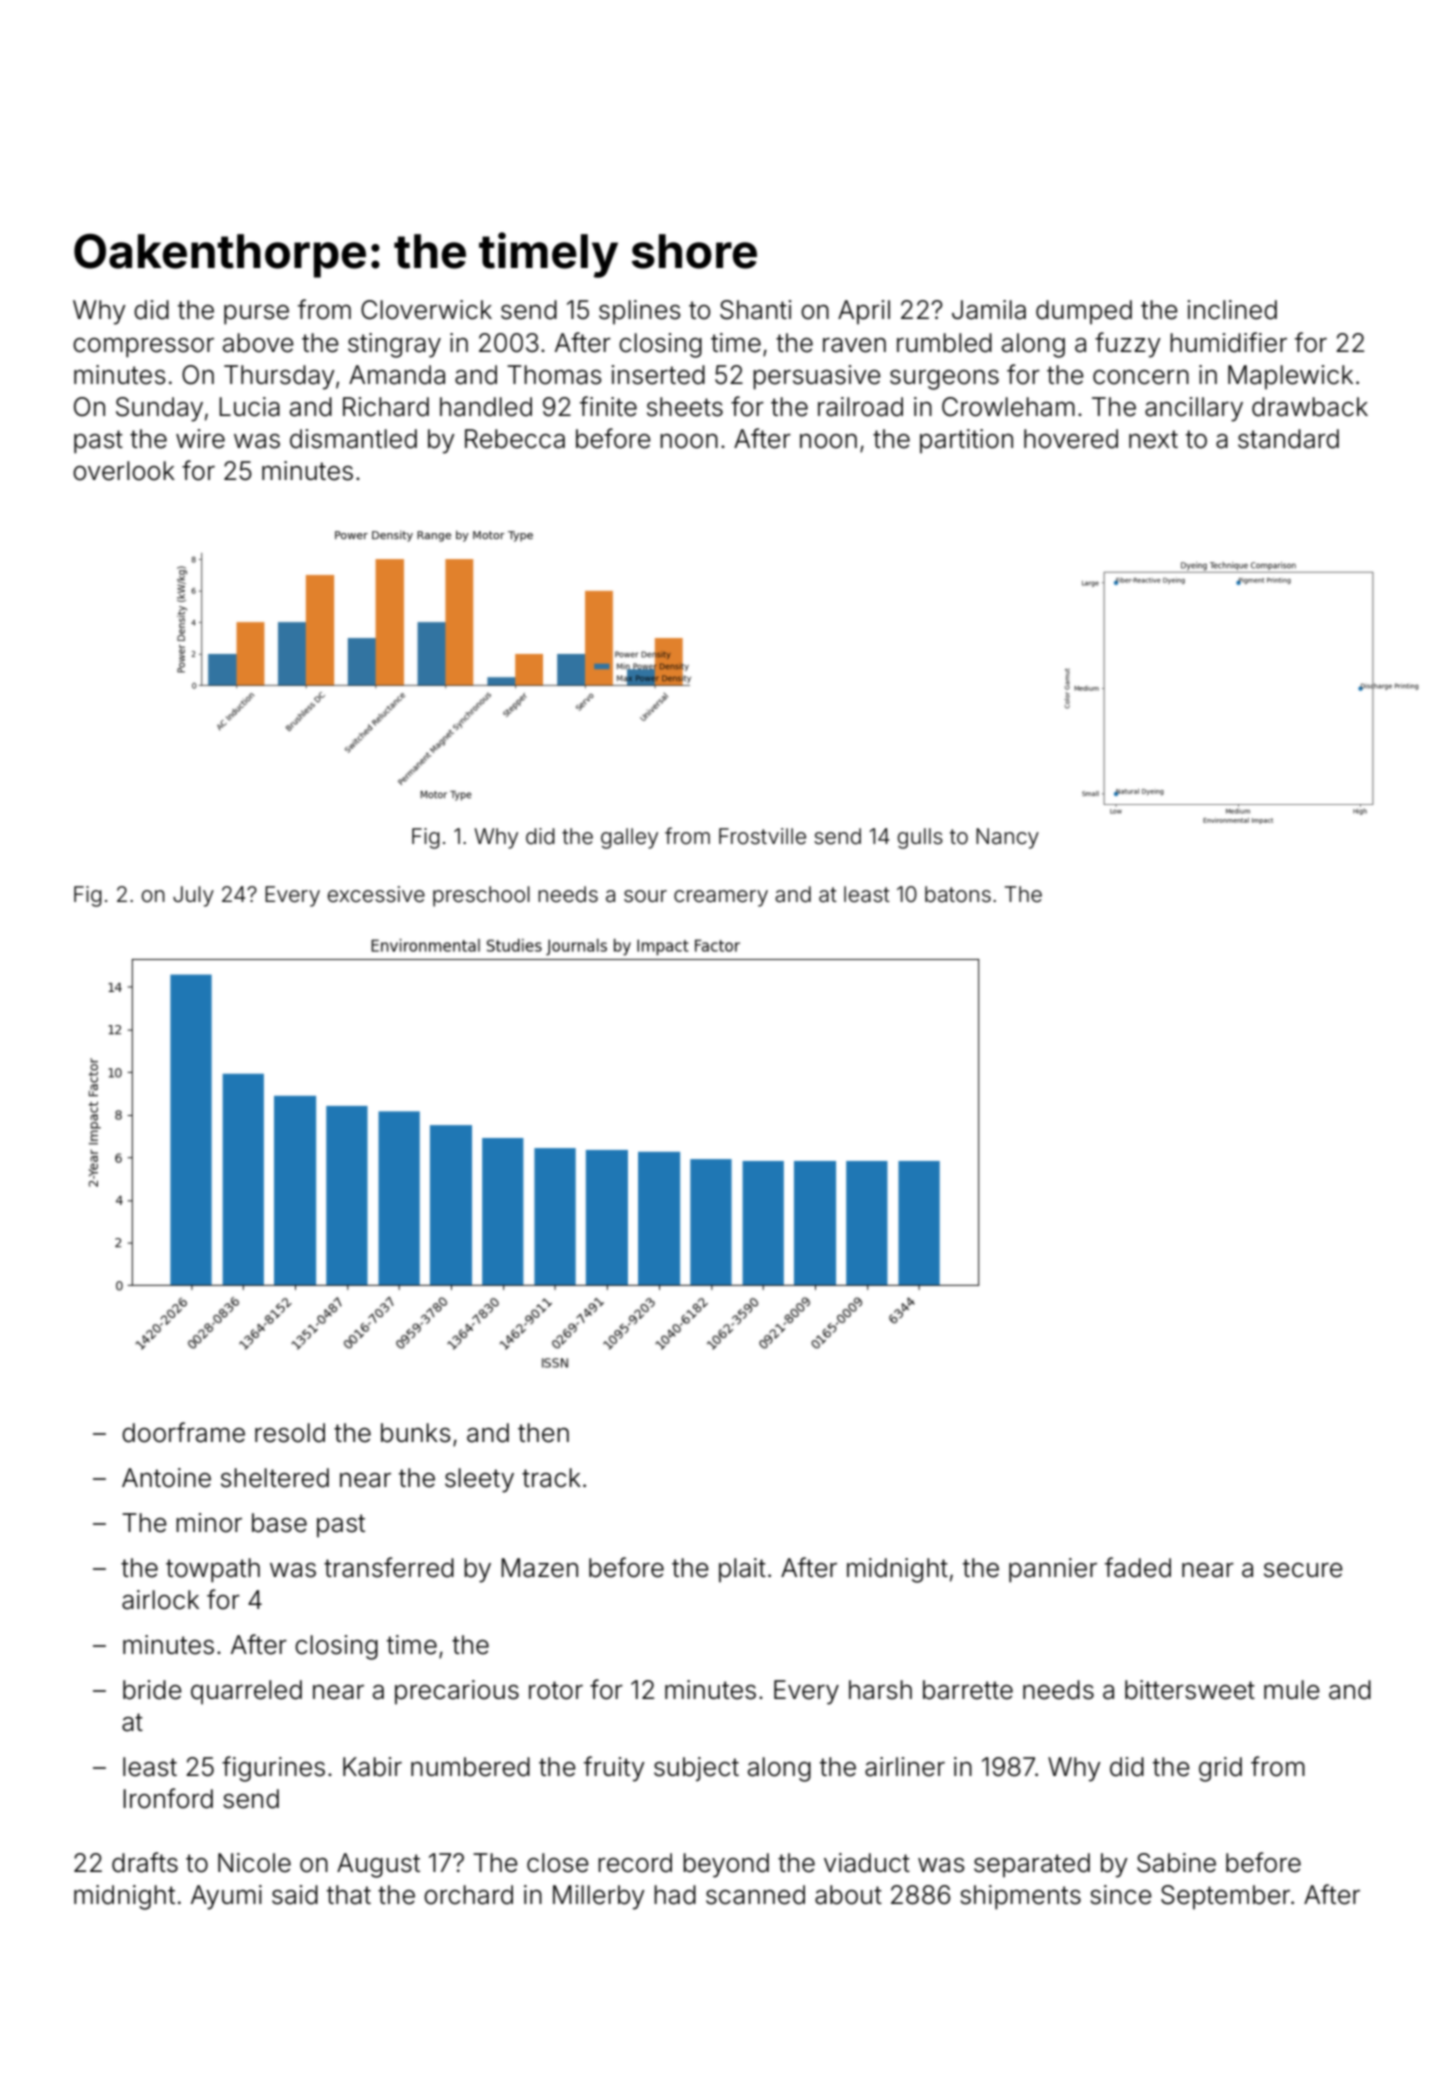 The width and height of the screenshot is (1450, 2100). Describe the element at coordinates (376, 894) in the screenshot. I see `excessive` at that location.
